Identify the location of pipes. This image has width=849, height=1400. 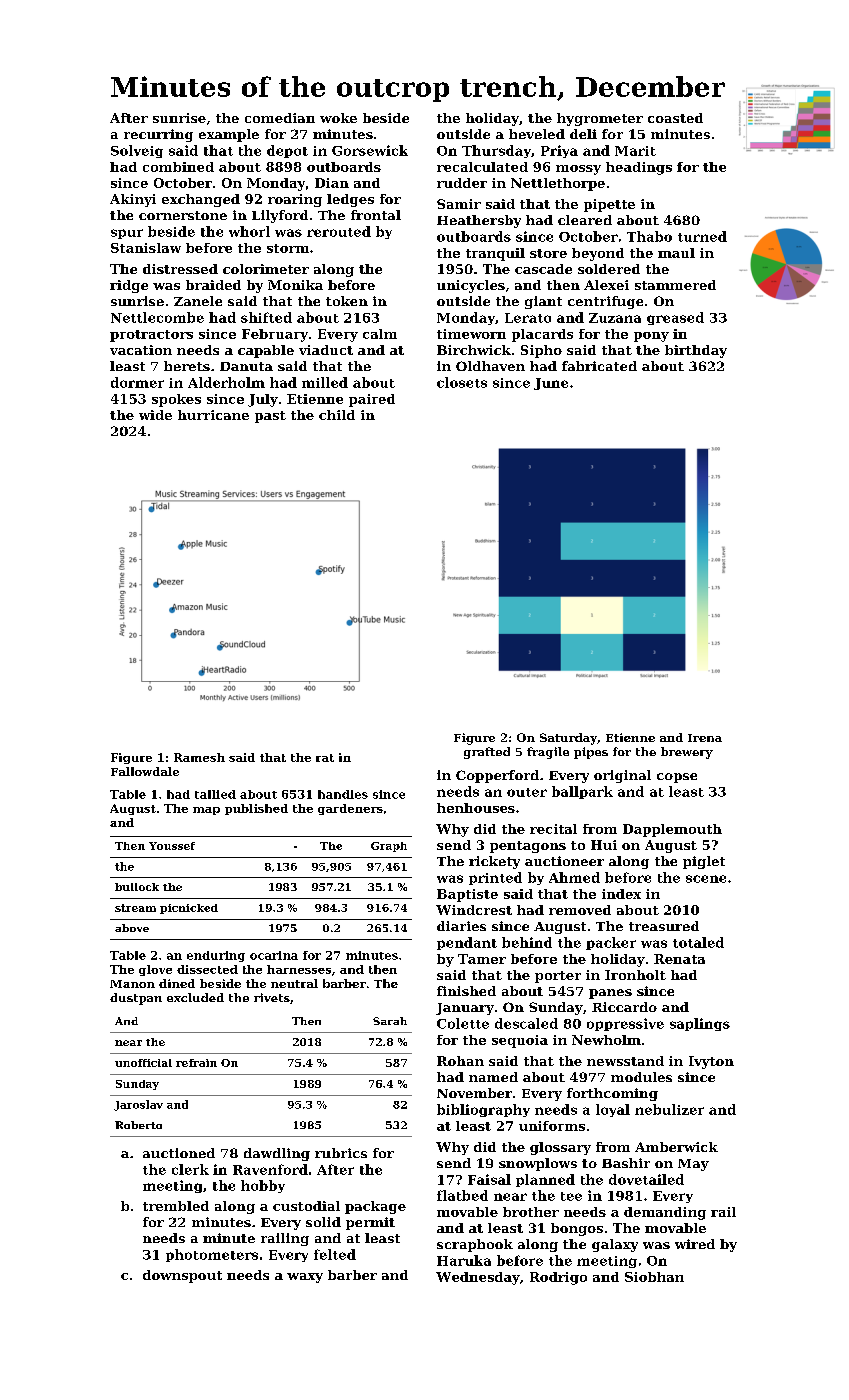
(591, 753).
